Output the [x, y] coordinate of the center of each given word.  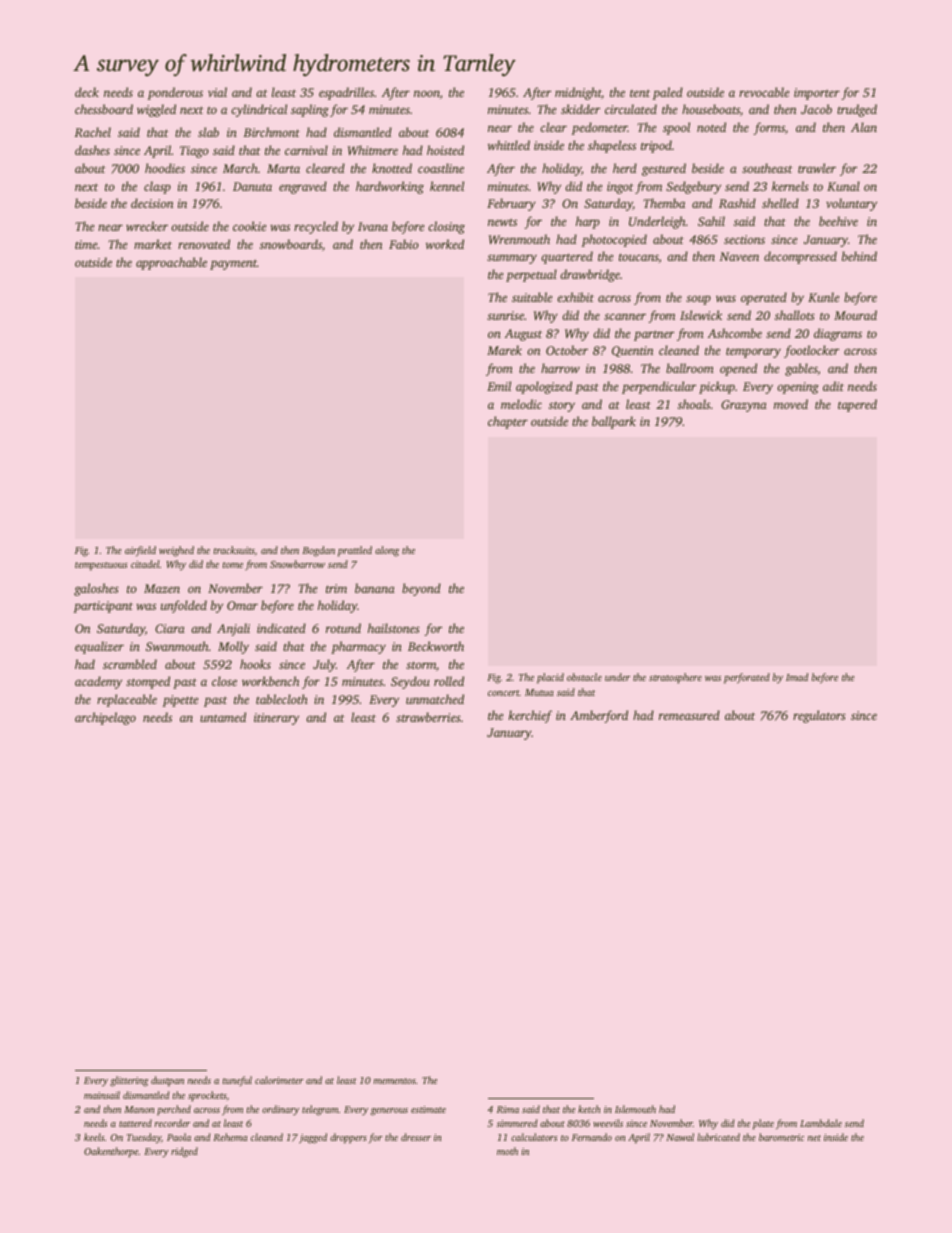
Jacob [816, 109]
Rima [508, 1109]
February [511, 204]
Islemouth [635, 1109]
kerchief [530, 716]
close [224, 681]
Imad [797, 677]
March [240, 168]
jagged [313, 1138]
